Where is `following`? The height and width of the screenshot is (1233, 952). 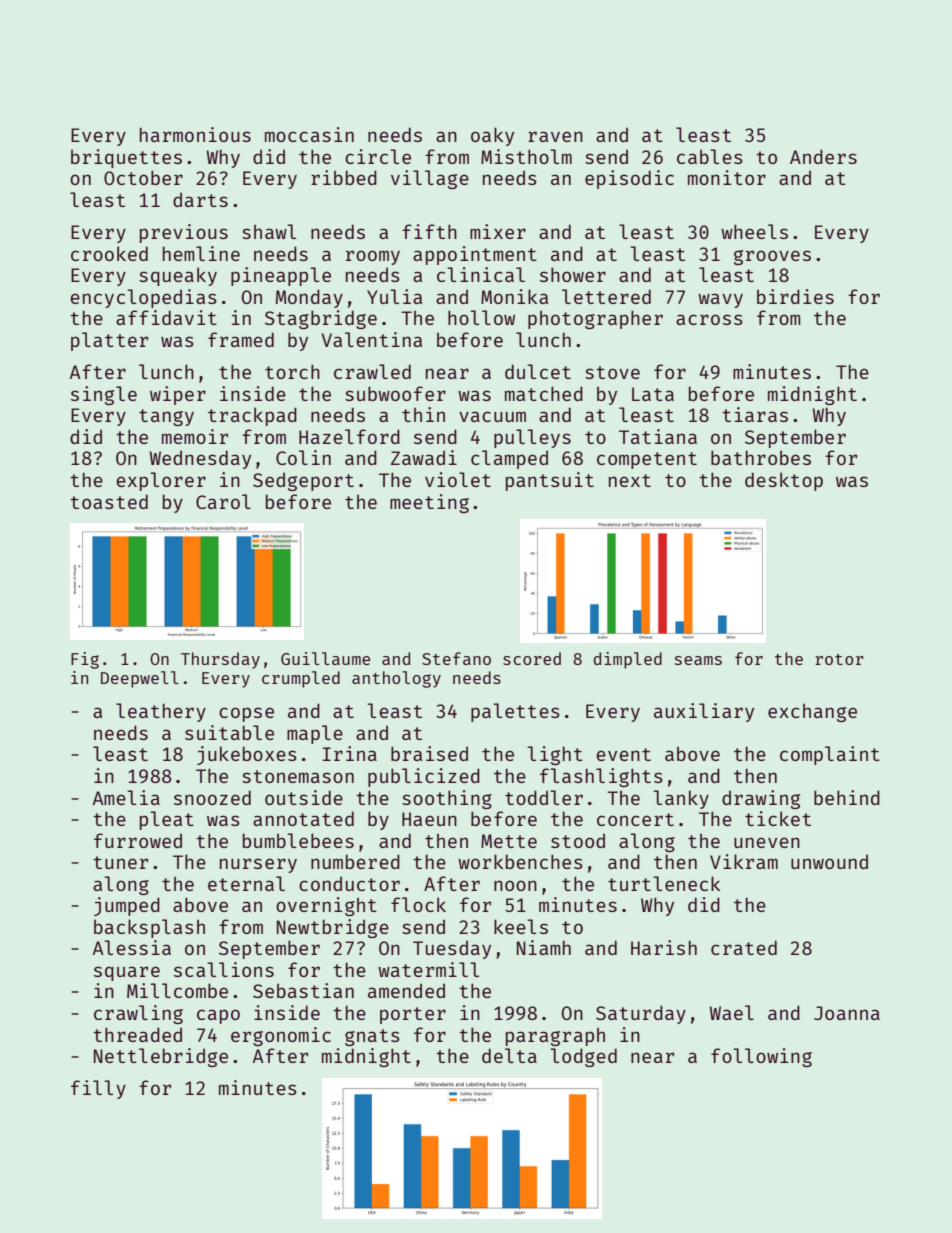
following is located at coordinates (761, 1057).
